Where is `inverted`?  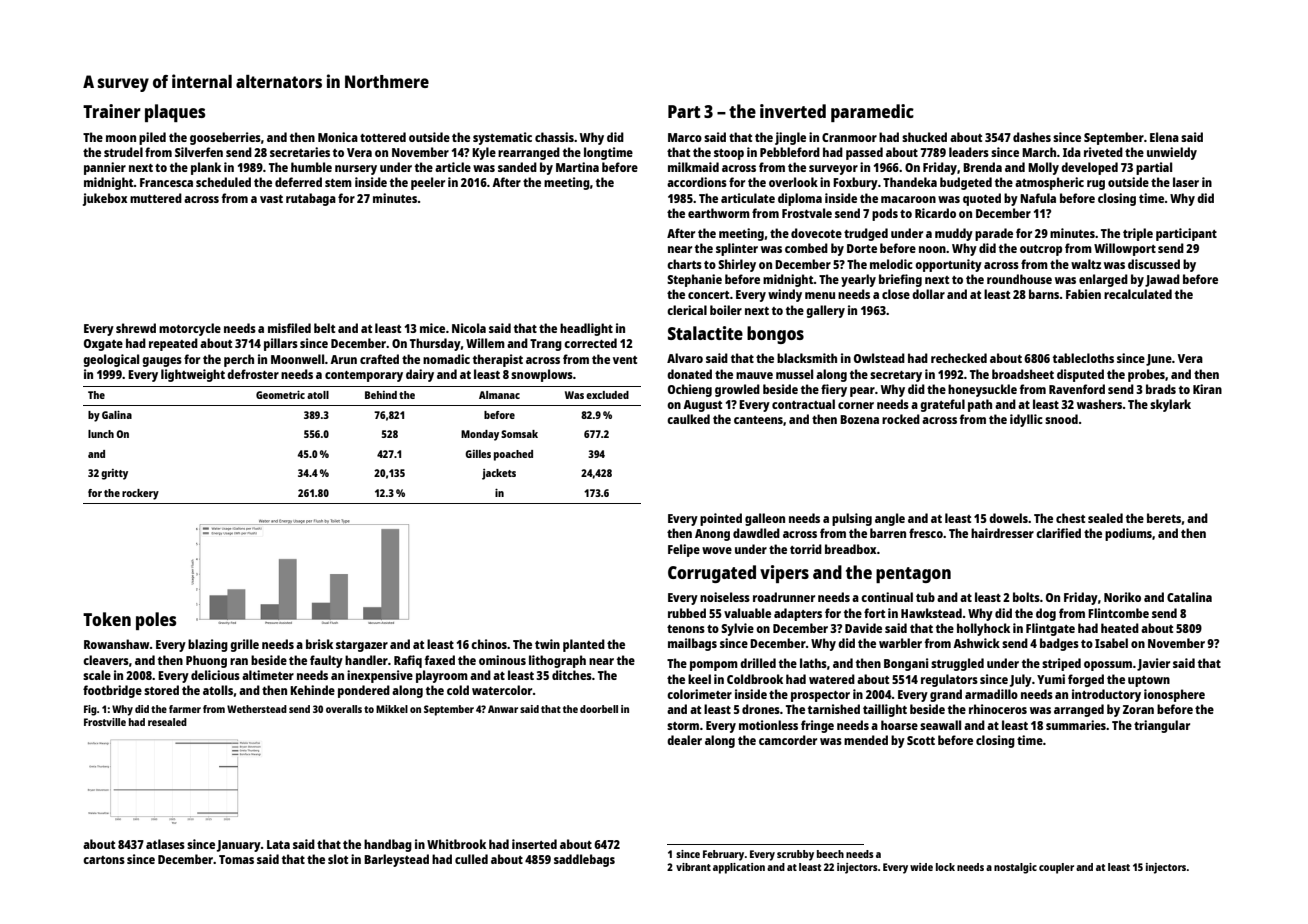
inverted is located at coordinates (793, 111).
